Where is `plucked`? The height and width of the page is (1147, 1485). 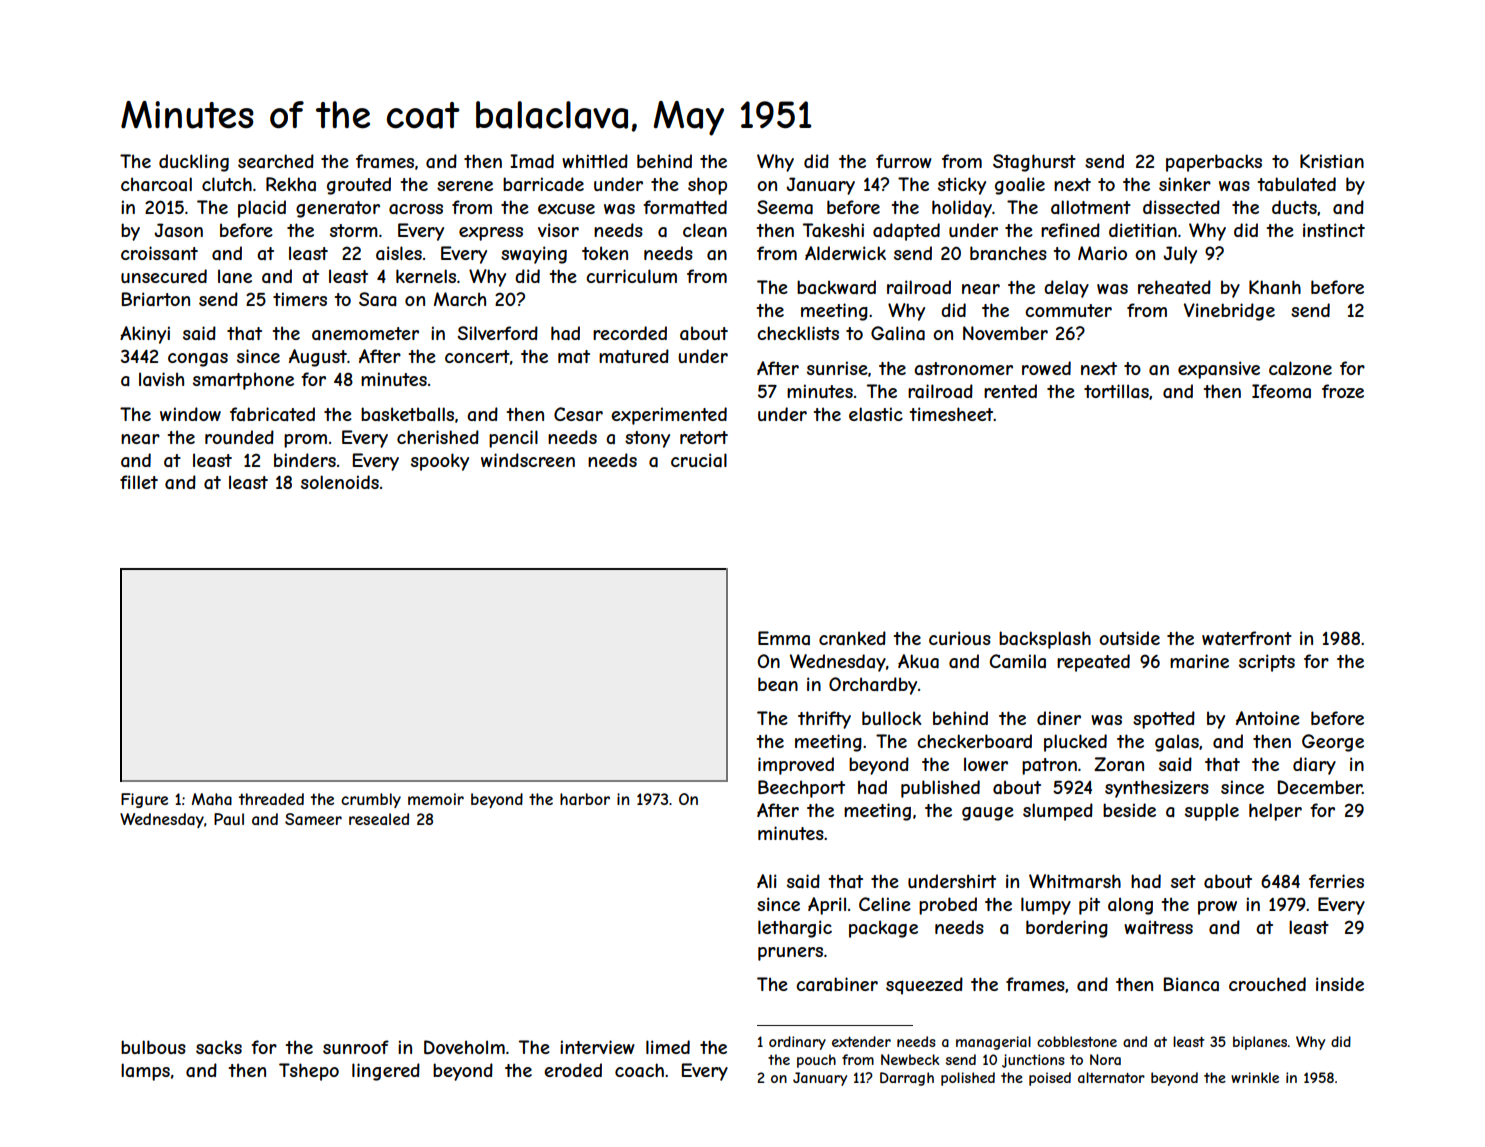 plucked is located at coordinates (1075, 743).
